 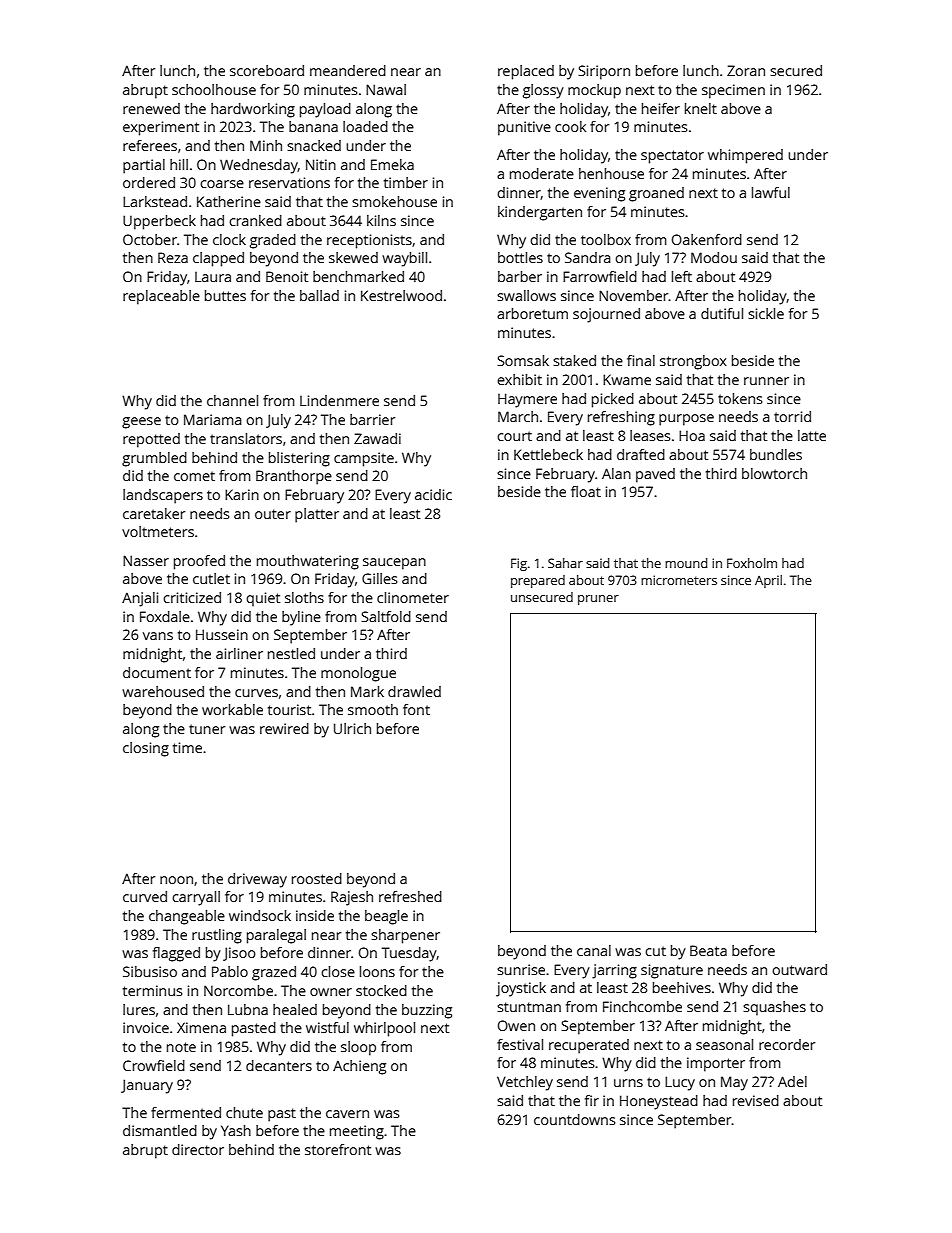 I want to click on mouthwatering, so click(x=308, y=562).
